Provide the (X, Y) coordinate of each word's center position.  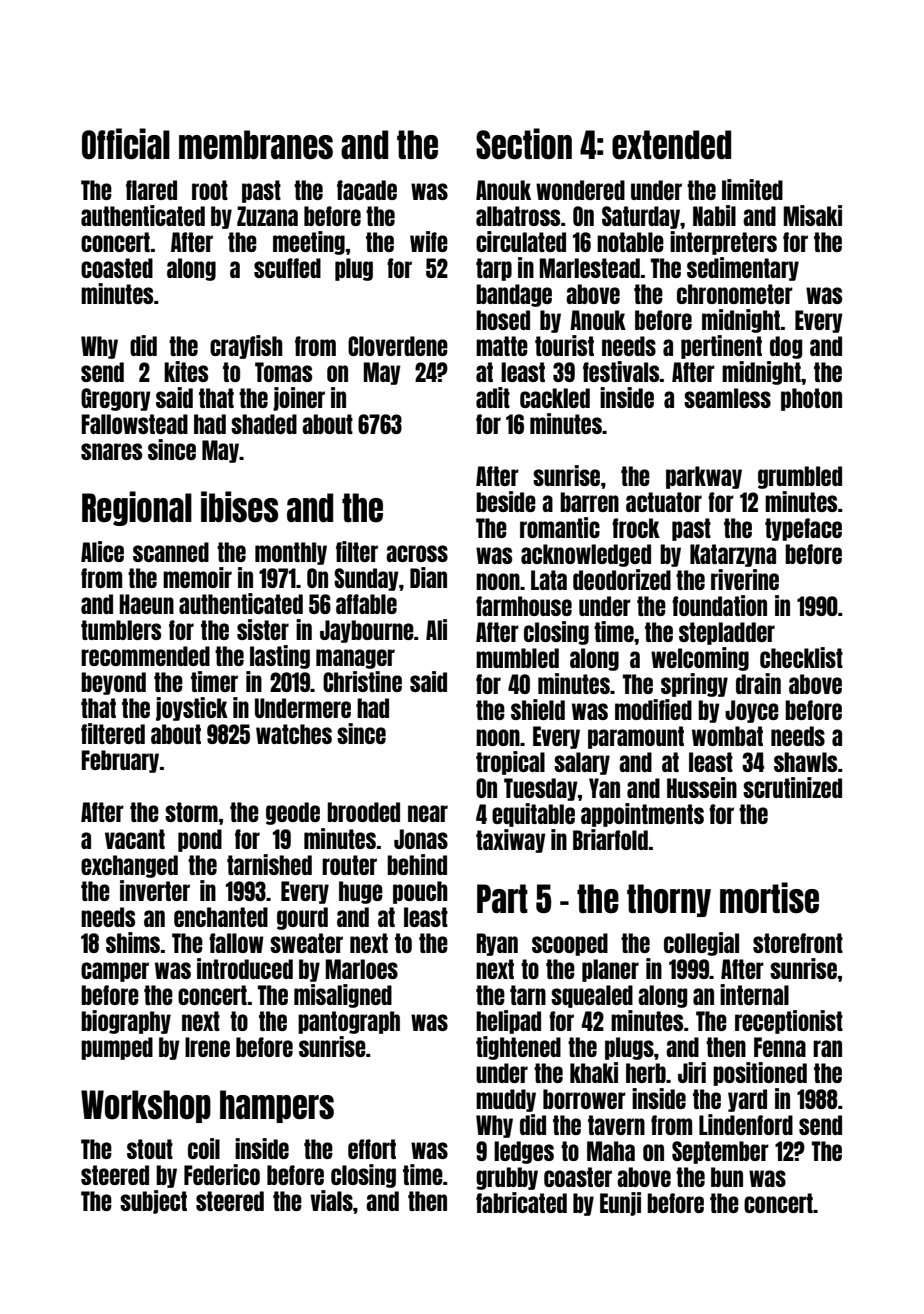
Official (126, 144)
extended (671, 145)
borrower (584, 1099)
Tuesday (541, 789)
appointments (642, 815)
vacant (135, 839)
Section (524, 144)
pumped (117, 1048)
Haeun (146, 604)
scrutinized (792, 787)
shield (538, 709)
